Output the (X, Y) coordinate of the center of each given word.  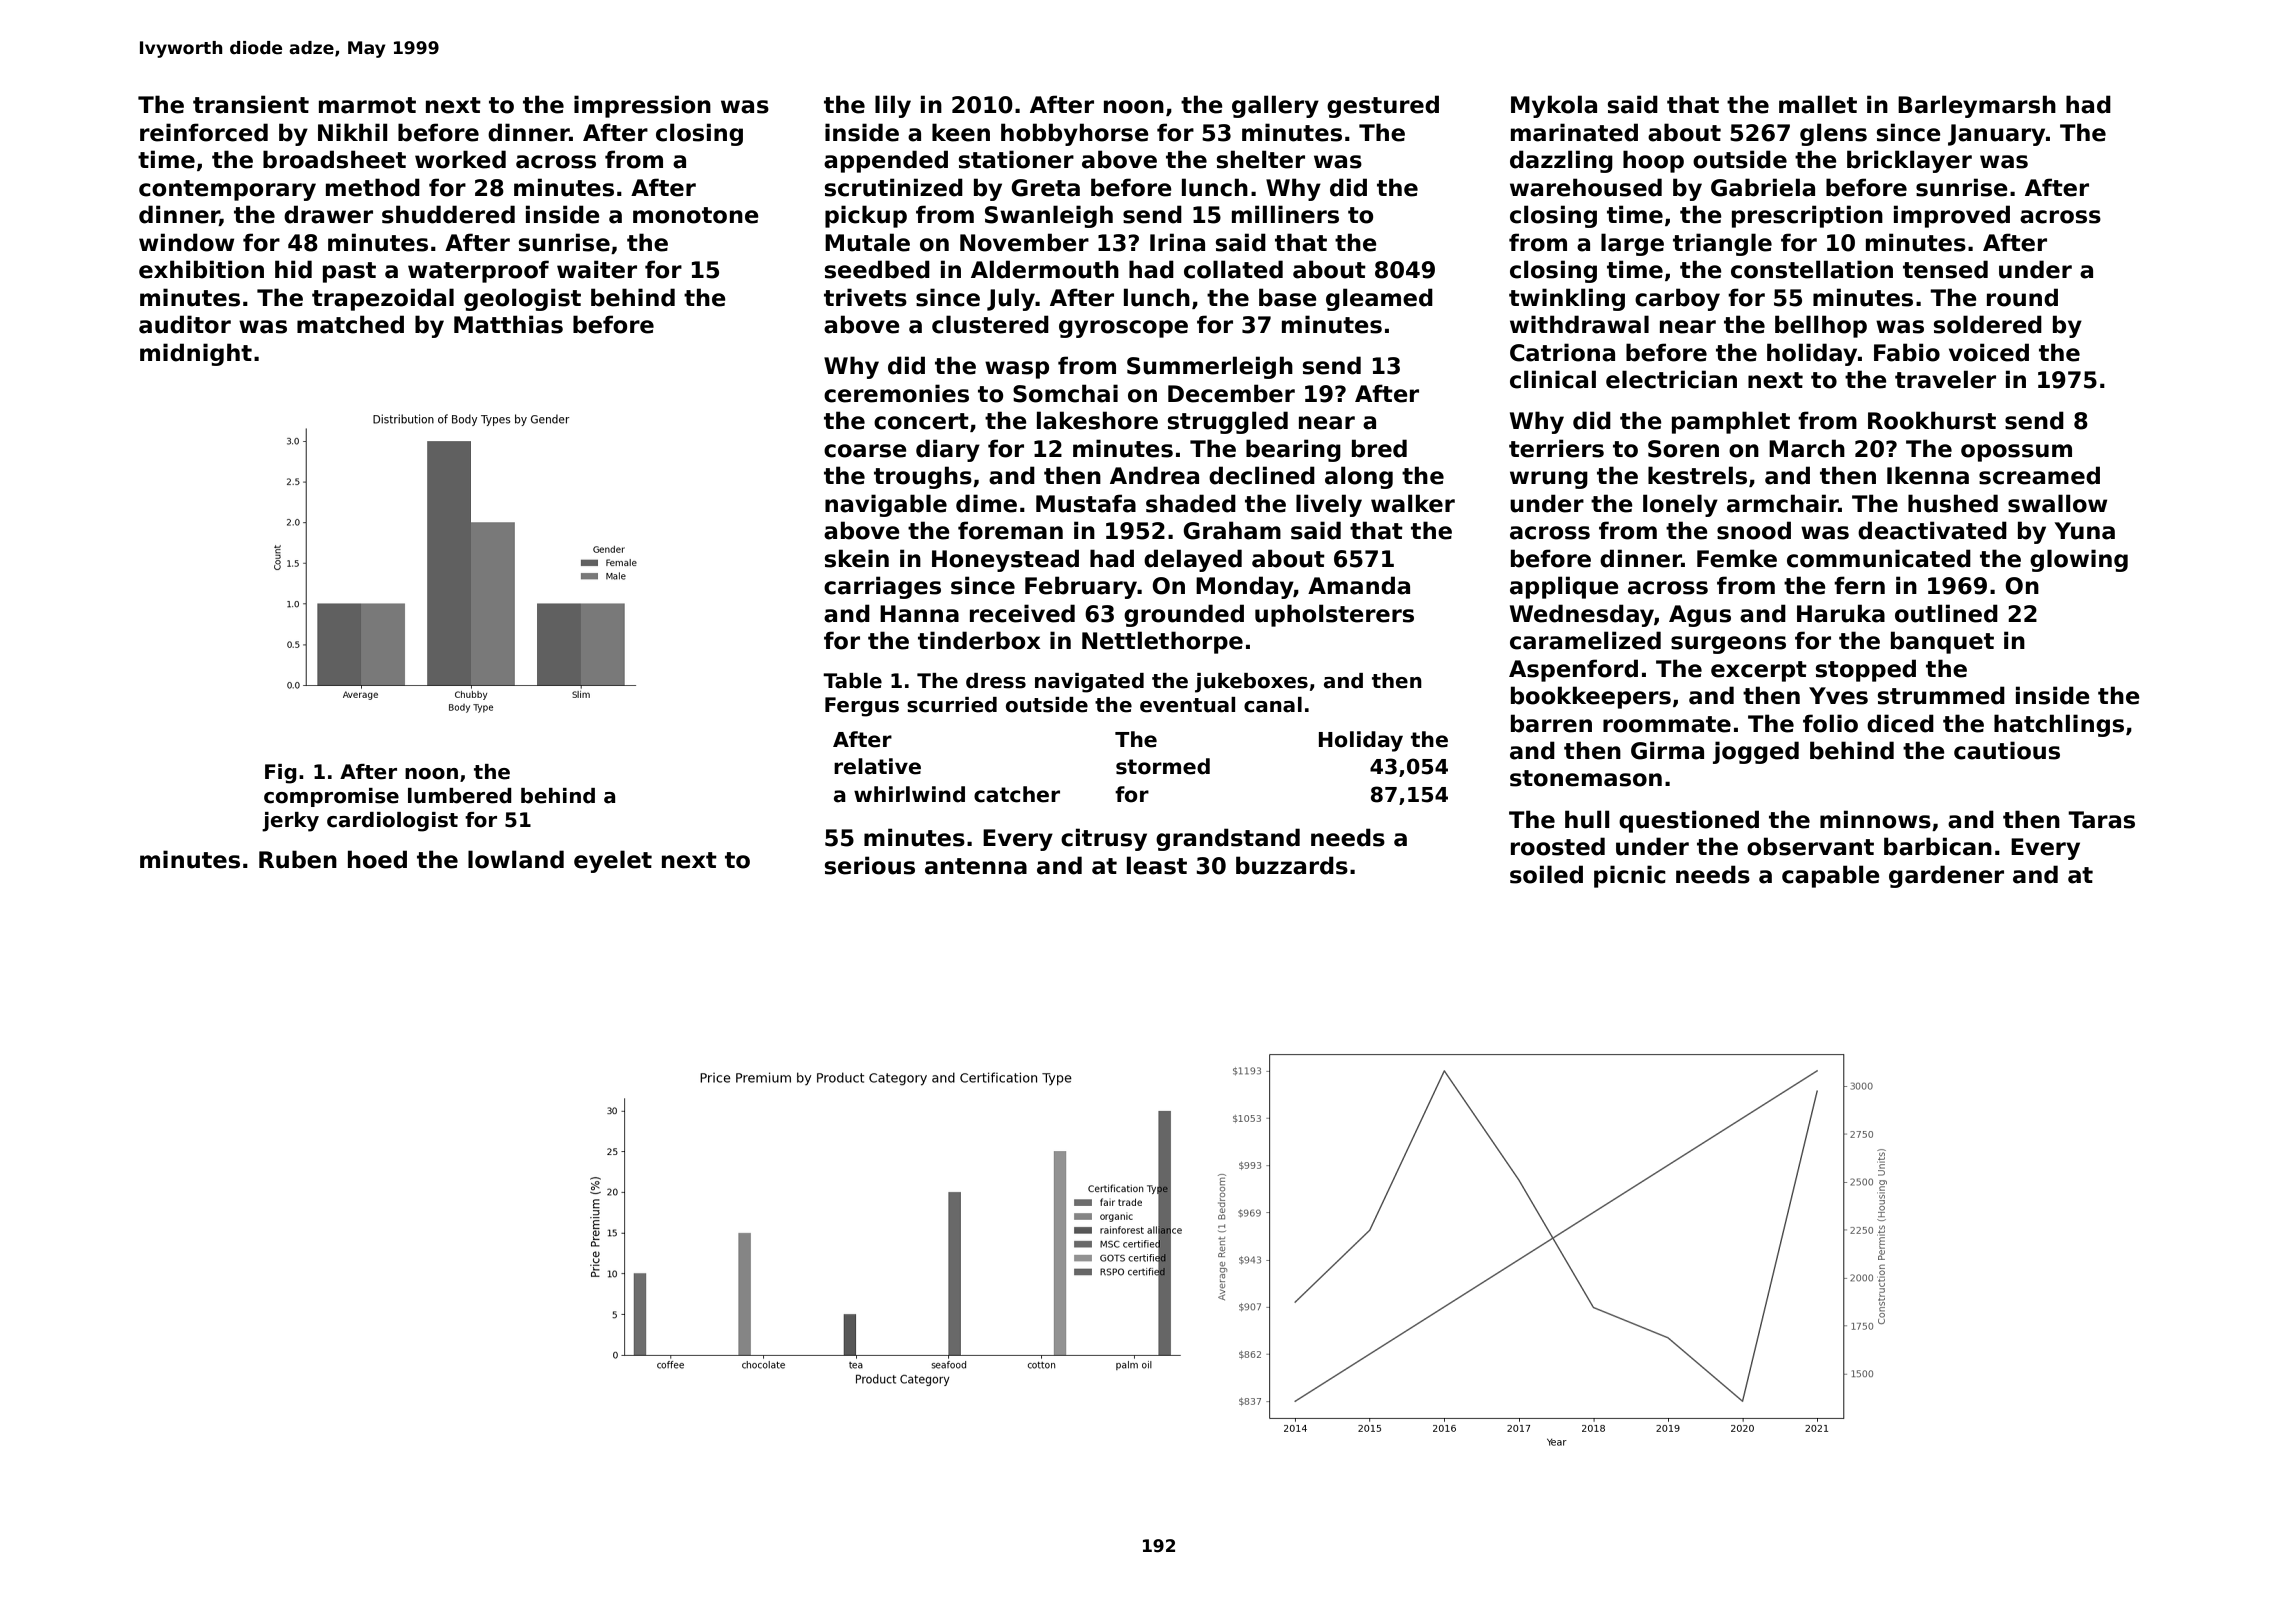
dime (986, 503)
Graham (1232, 530)
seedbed (877, 269)
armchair (1783, 503)
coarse (865, 451)
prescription (1807, 216)
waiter (597, 269)
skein (857, 558)
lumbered (460, 796)
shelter (1261, 159)
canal (1273, 705)
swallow (2057, 503)
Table (852, 681)
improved (1952, 216)
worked (460, 159)
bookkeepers (1591, 697)
